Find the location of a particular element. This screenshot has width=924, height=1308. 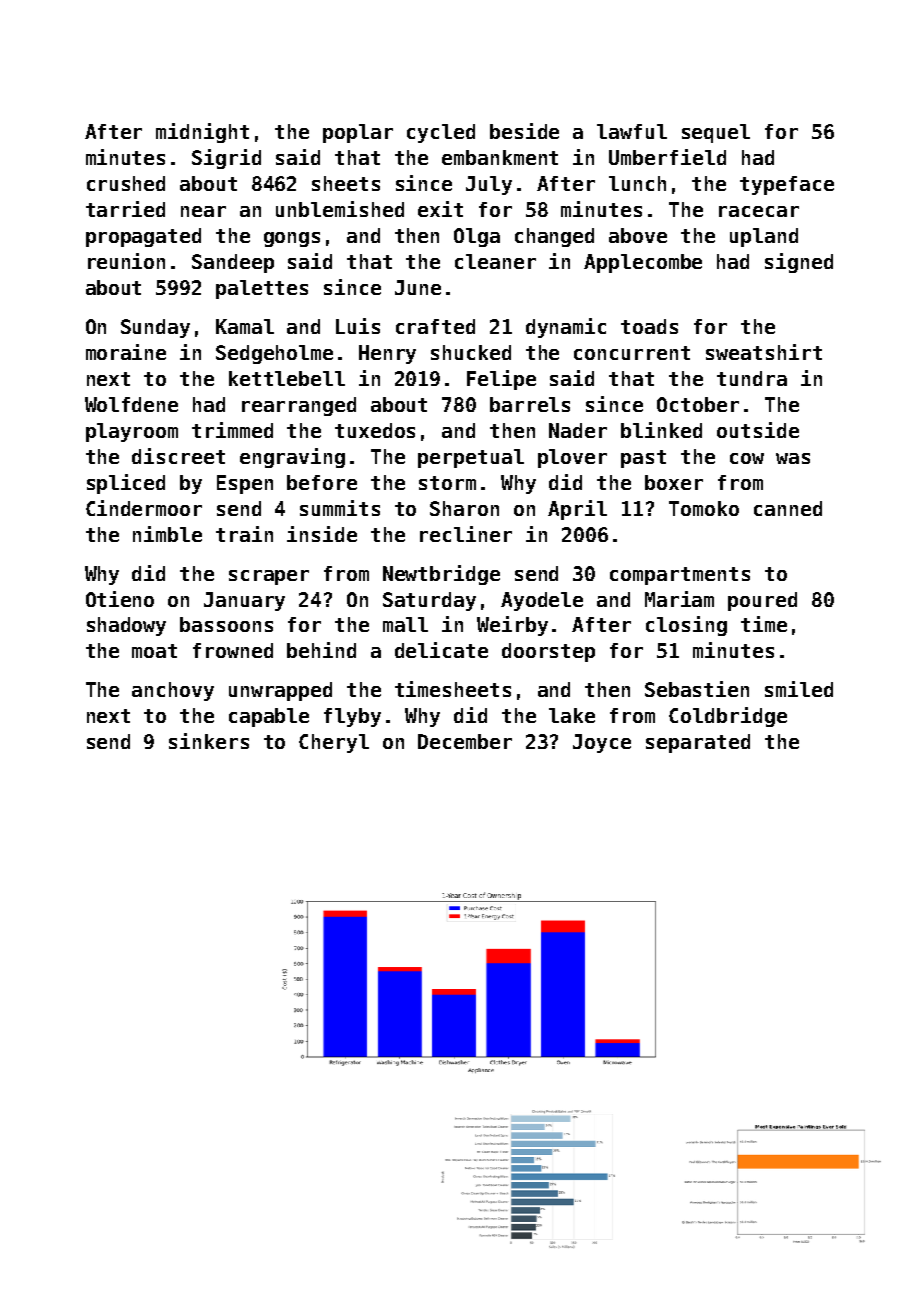

poplar is located at coordinates (358, 133).
